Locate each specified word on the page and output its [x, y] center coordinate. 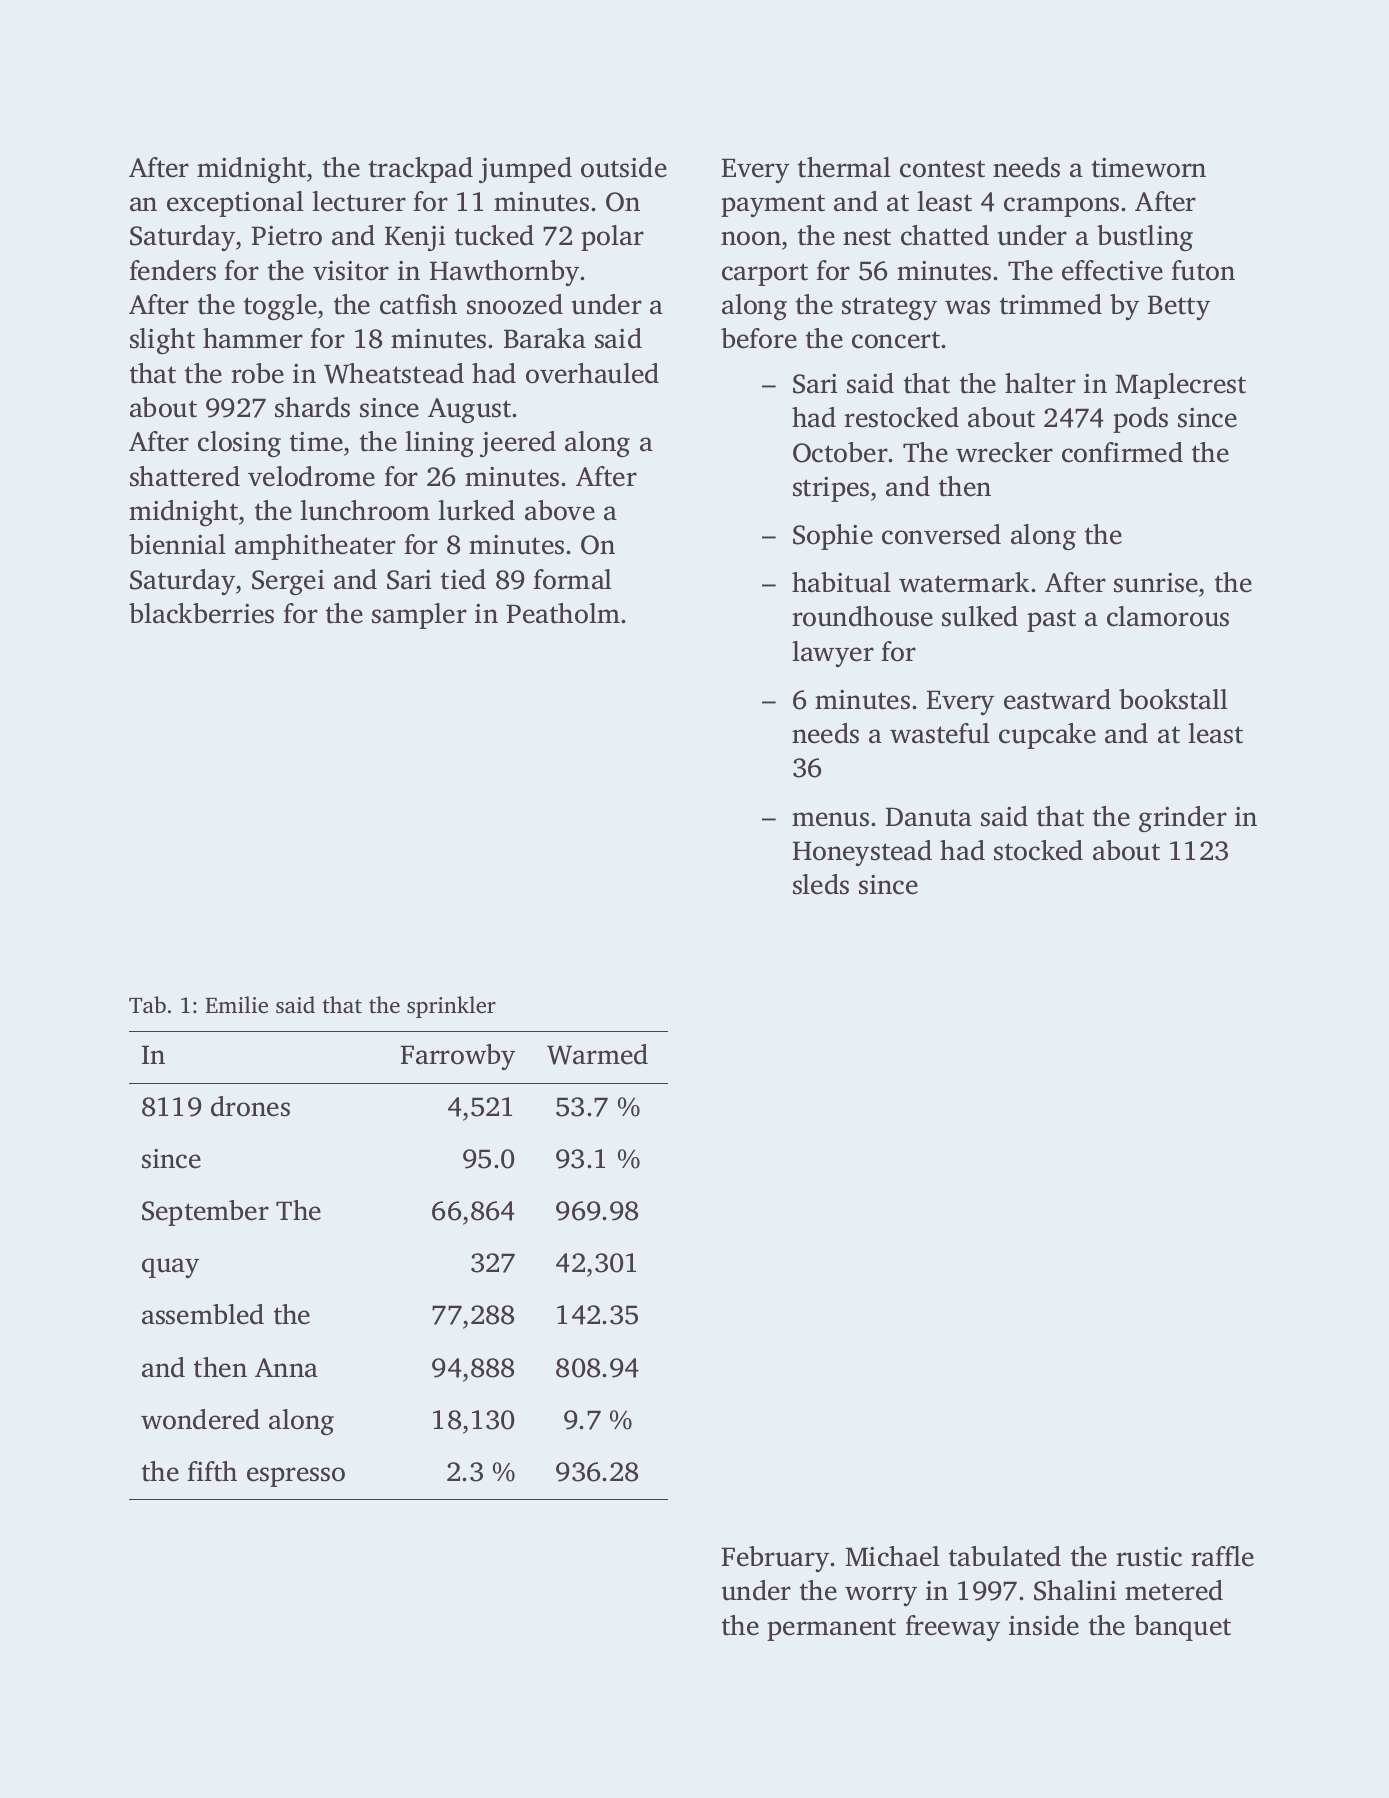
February [775, 1559]
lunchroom [365, 510]
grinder [1183, 819]
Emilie [236, 1004]
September [205, 1213]
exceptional [235, 204]
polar [612, 238]
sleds [821, 884]
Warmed [597, 1054]
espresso [296, 1477]
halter [1040, 383]
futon [1203, 270]
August [469, 410]
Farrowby [457, 1057]
